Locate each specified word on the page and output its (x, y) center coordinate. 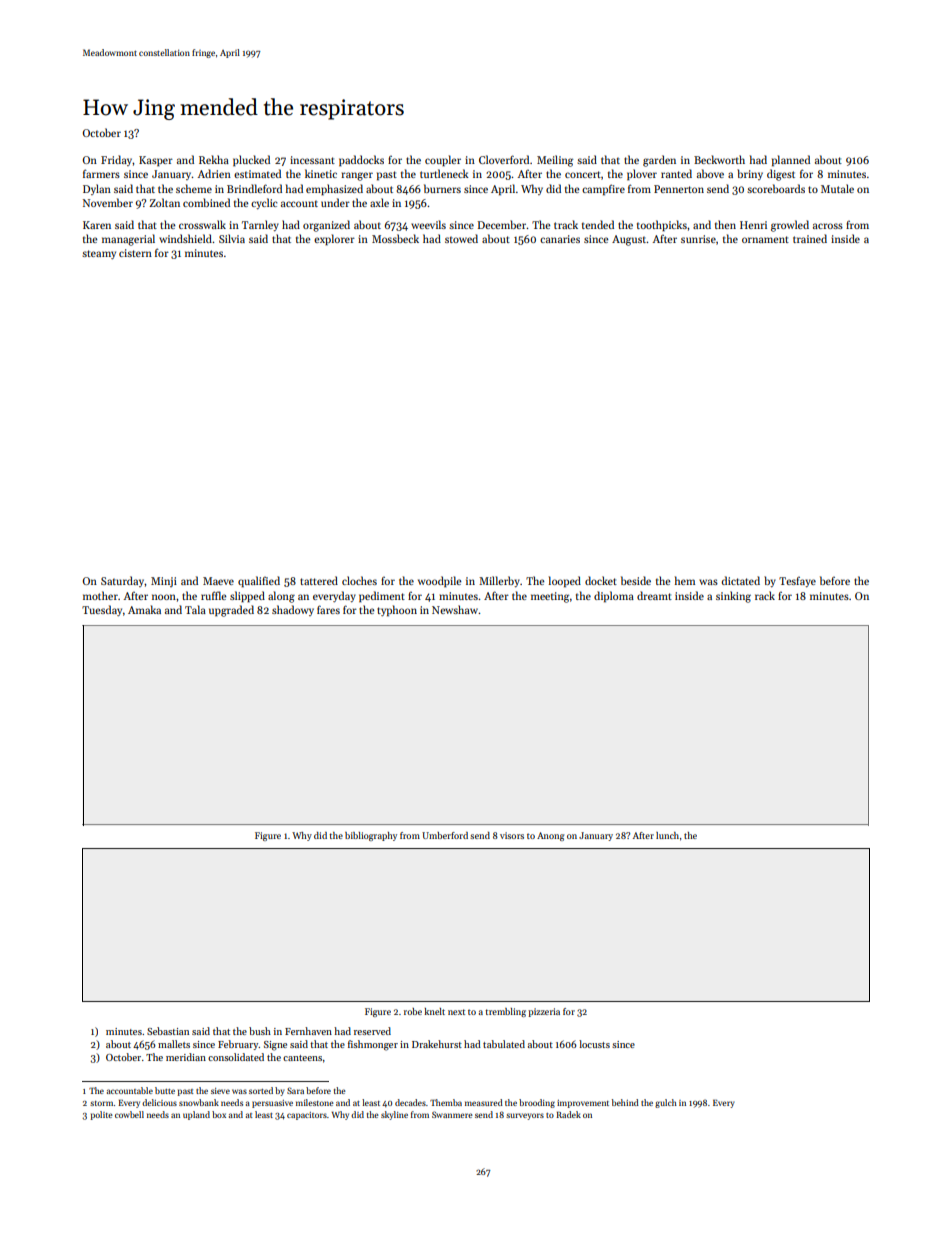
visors (512, 835)
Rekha (214, 159)
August (629, 240)
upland (196, 1115)
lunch (667, 835)
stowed (461, 238)
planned (791, 160)
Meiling (555, 161)
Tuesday (102, 610)
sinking (733, 597)
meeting (550, 597)
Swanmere (452, 1114)
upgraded (231, 611)
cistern (135, 253)
